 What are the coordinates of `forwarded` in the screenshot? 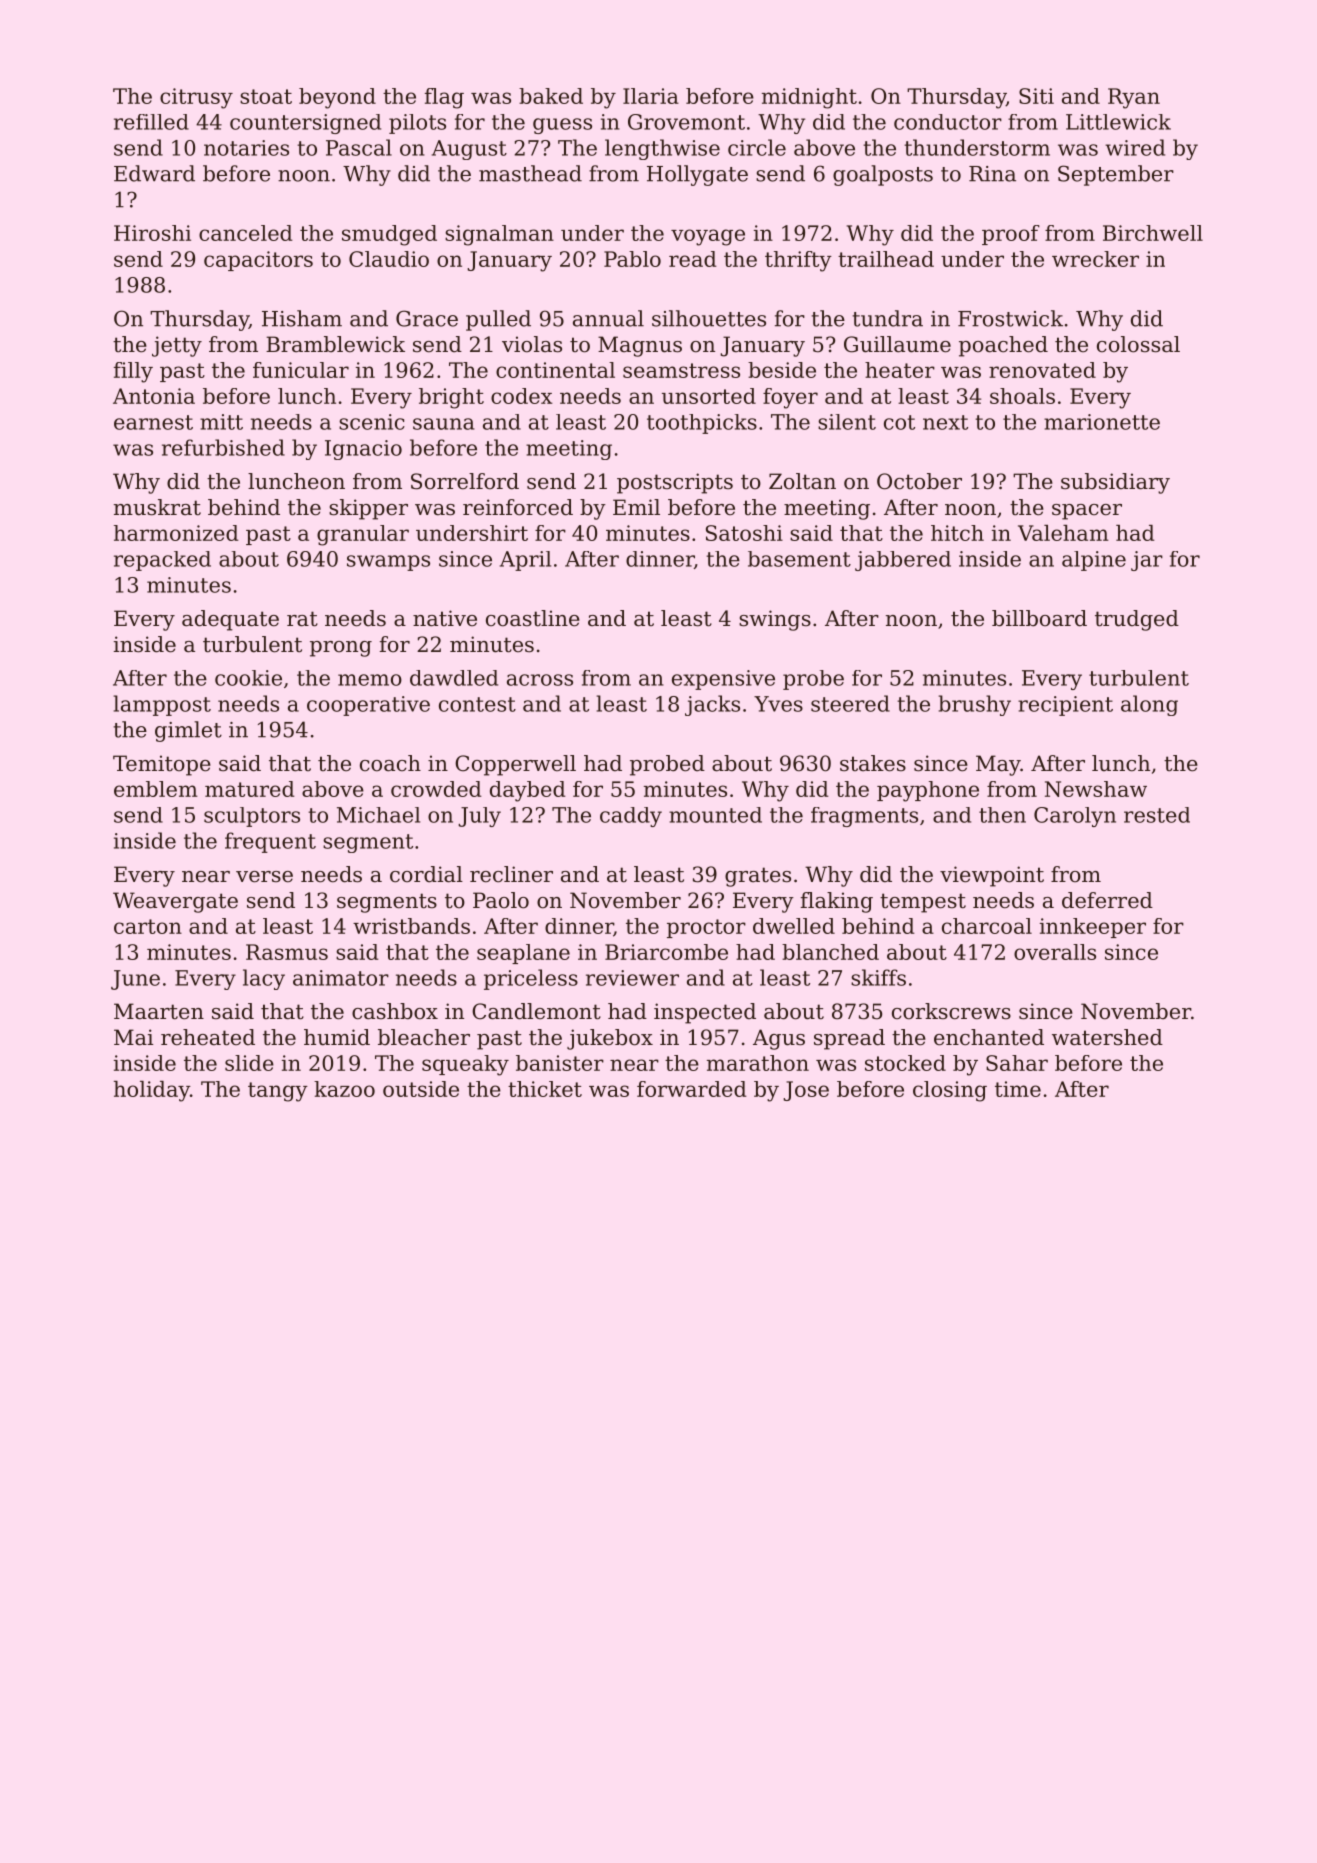 It's located at (692, 1089).
